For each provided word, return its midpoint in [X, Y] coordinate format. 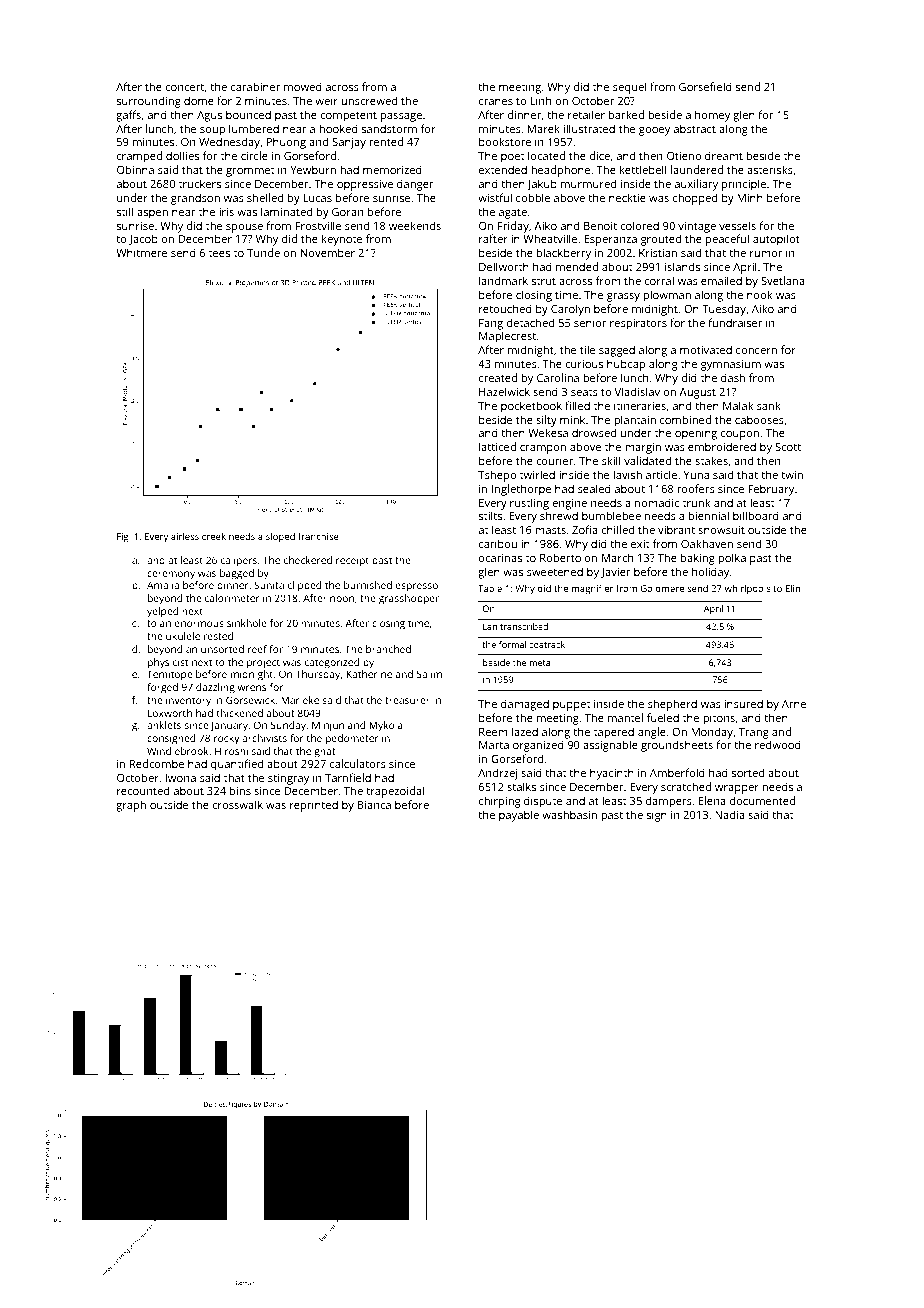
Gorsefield [705, 86]
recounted [143, 790]
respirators [638, 324]
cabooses [759, 419]
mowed [303, 86]
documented [762, 800]
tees [219, 253]
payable [519, 816]
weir [326, 101]
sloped [280, 537]
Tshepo [497, 476]
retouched [505, 308]
